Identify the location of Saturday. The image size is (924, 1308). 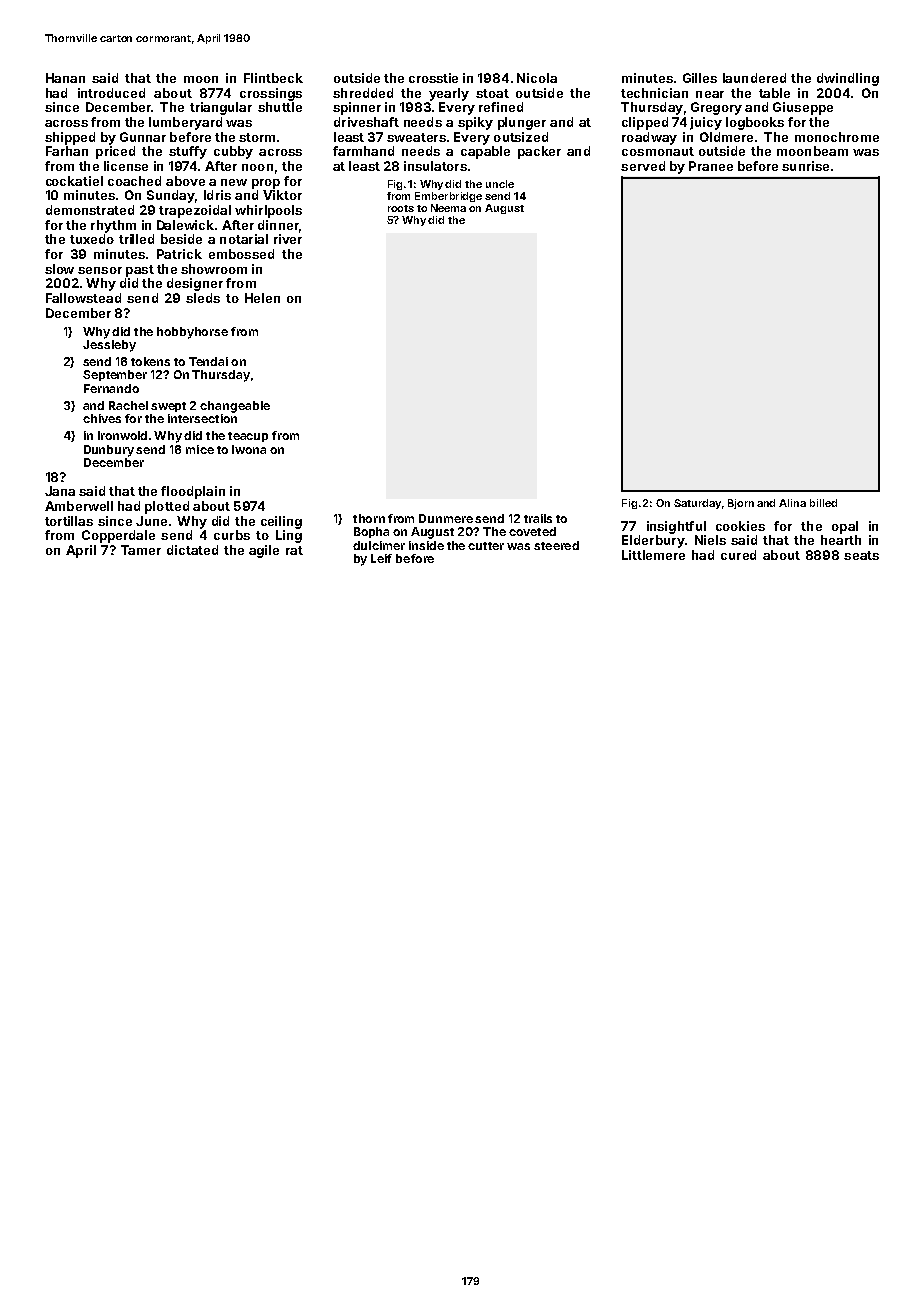
(697, 504).
